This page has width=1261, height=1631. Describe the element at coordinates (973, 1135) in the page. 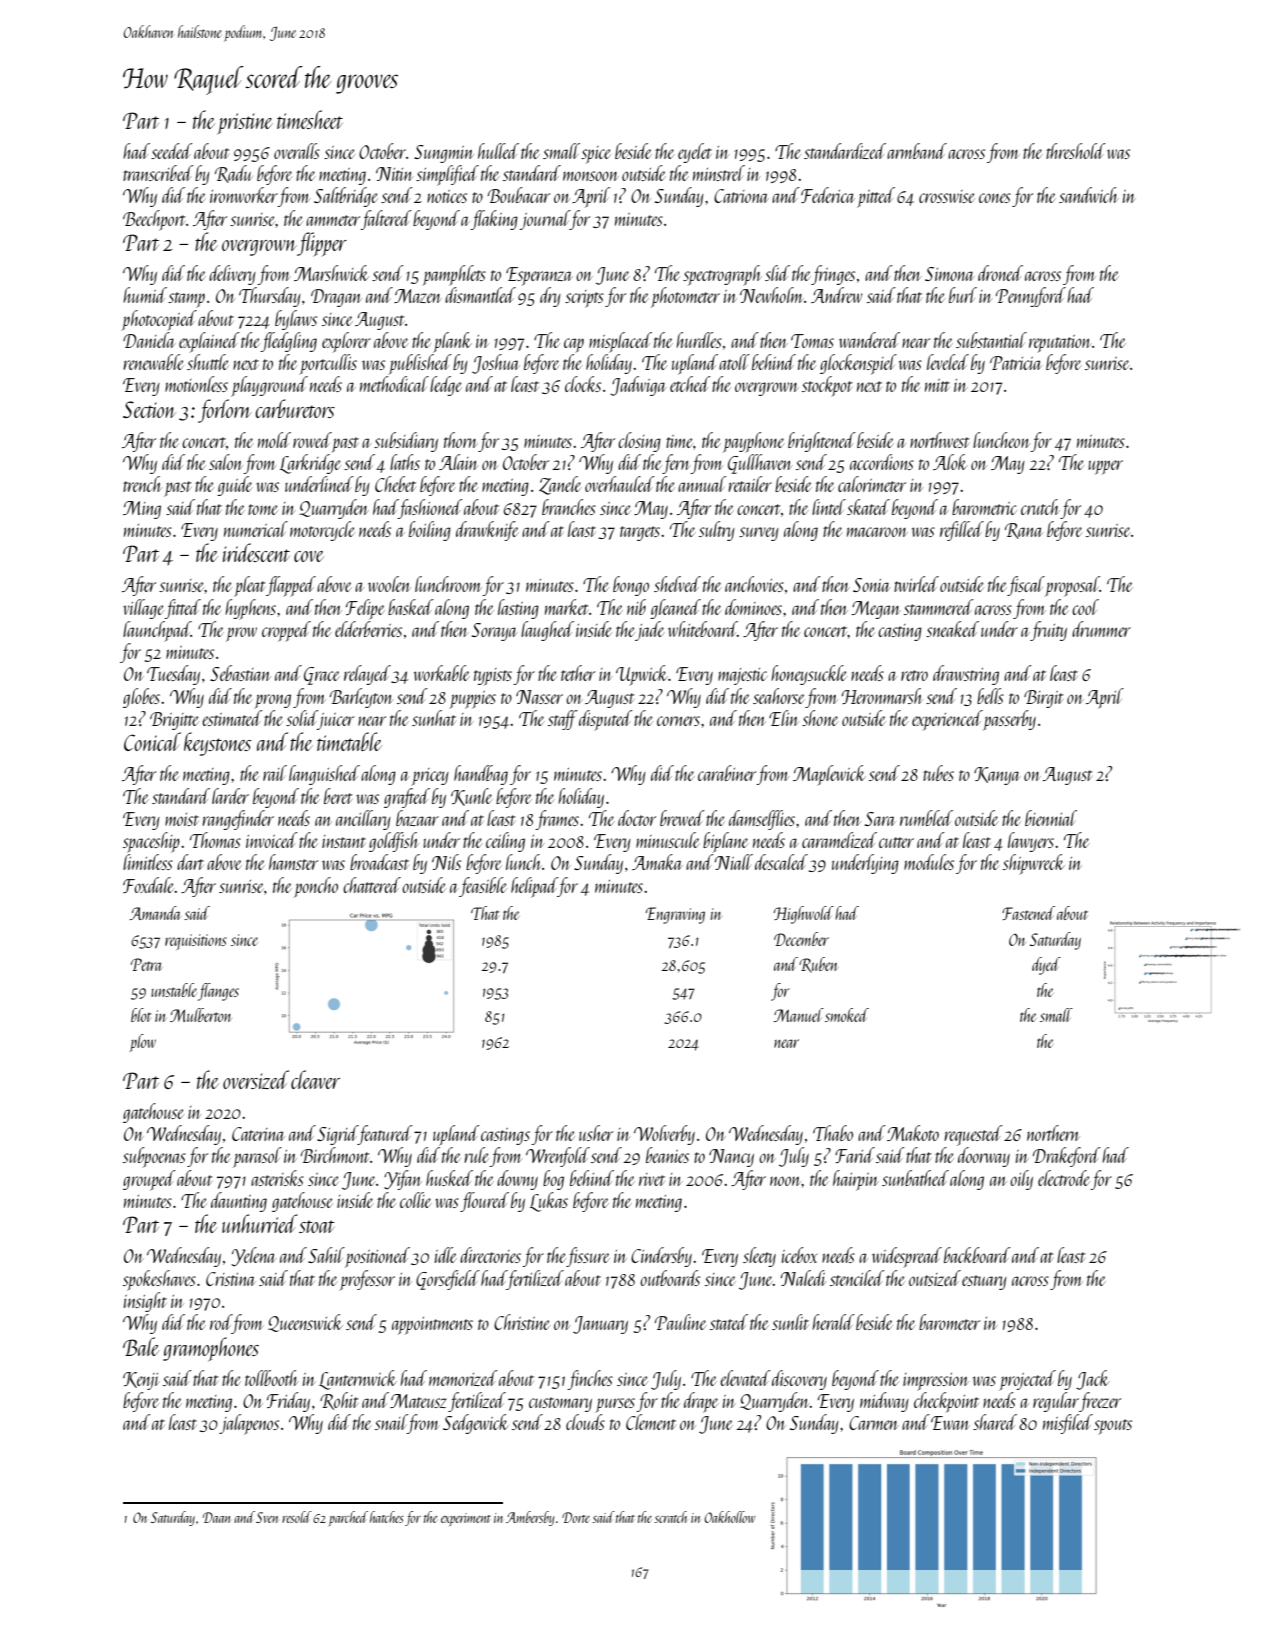

I see `requested` at that location.
